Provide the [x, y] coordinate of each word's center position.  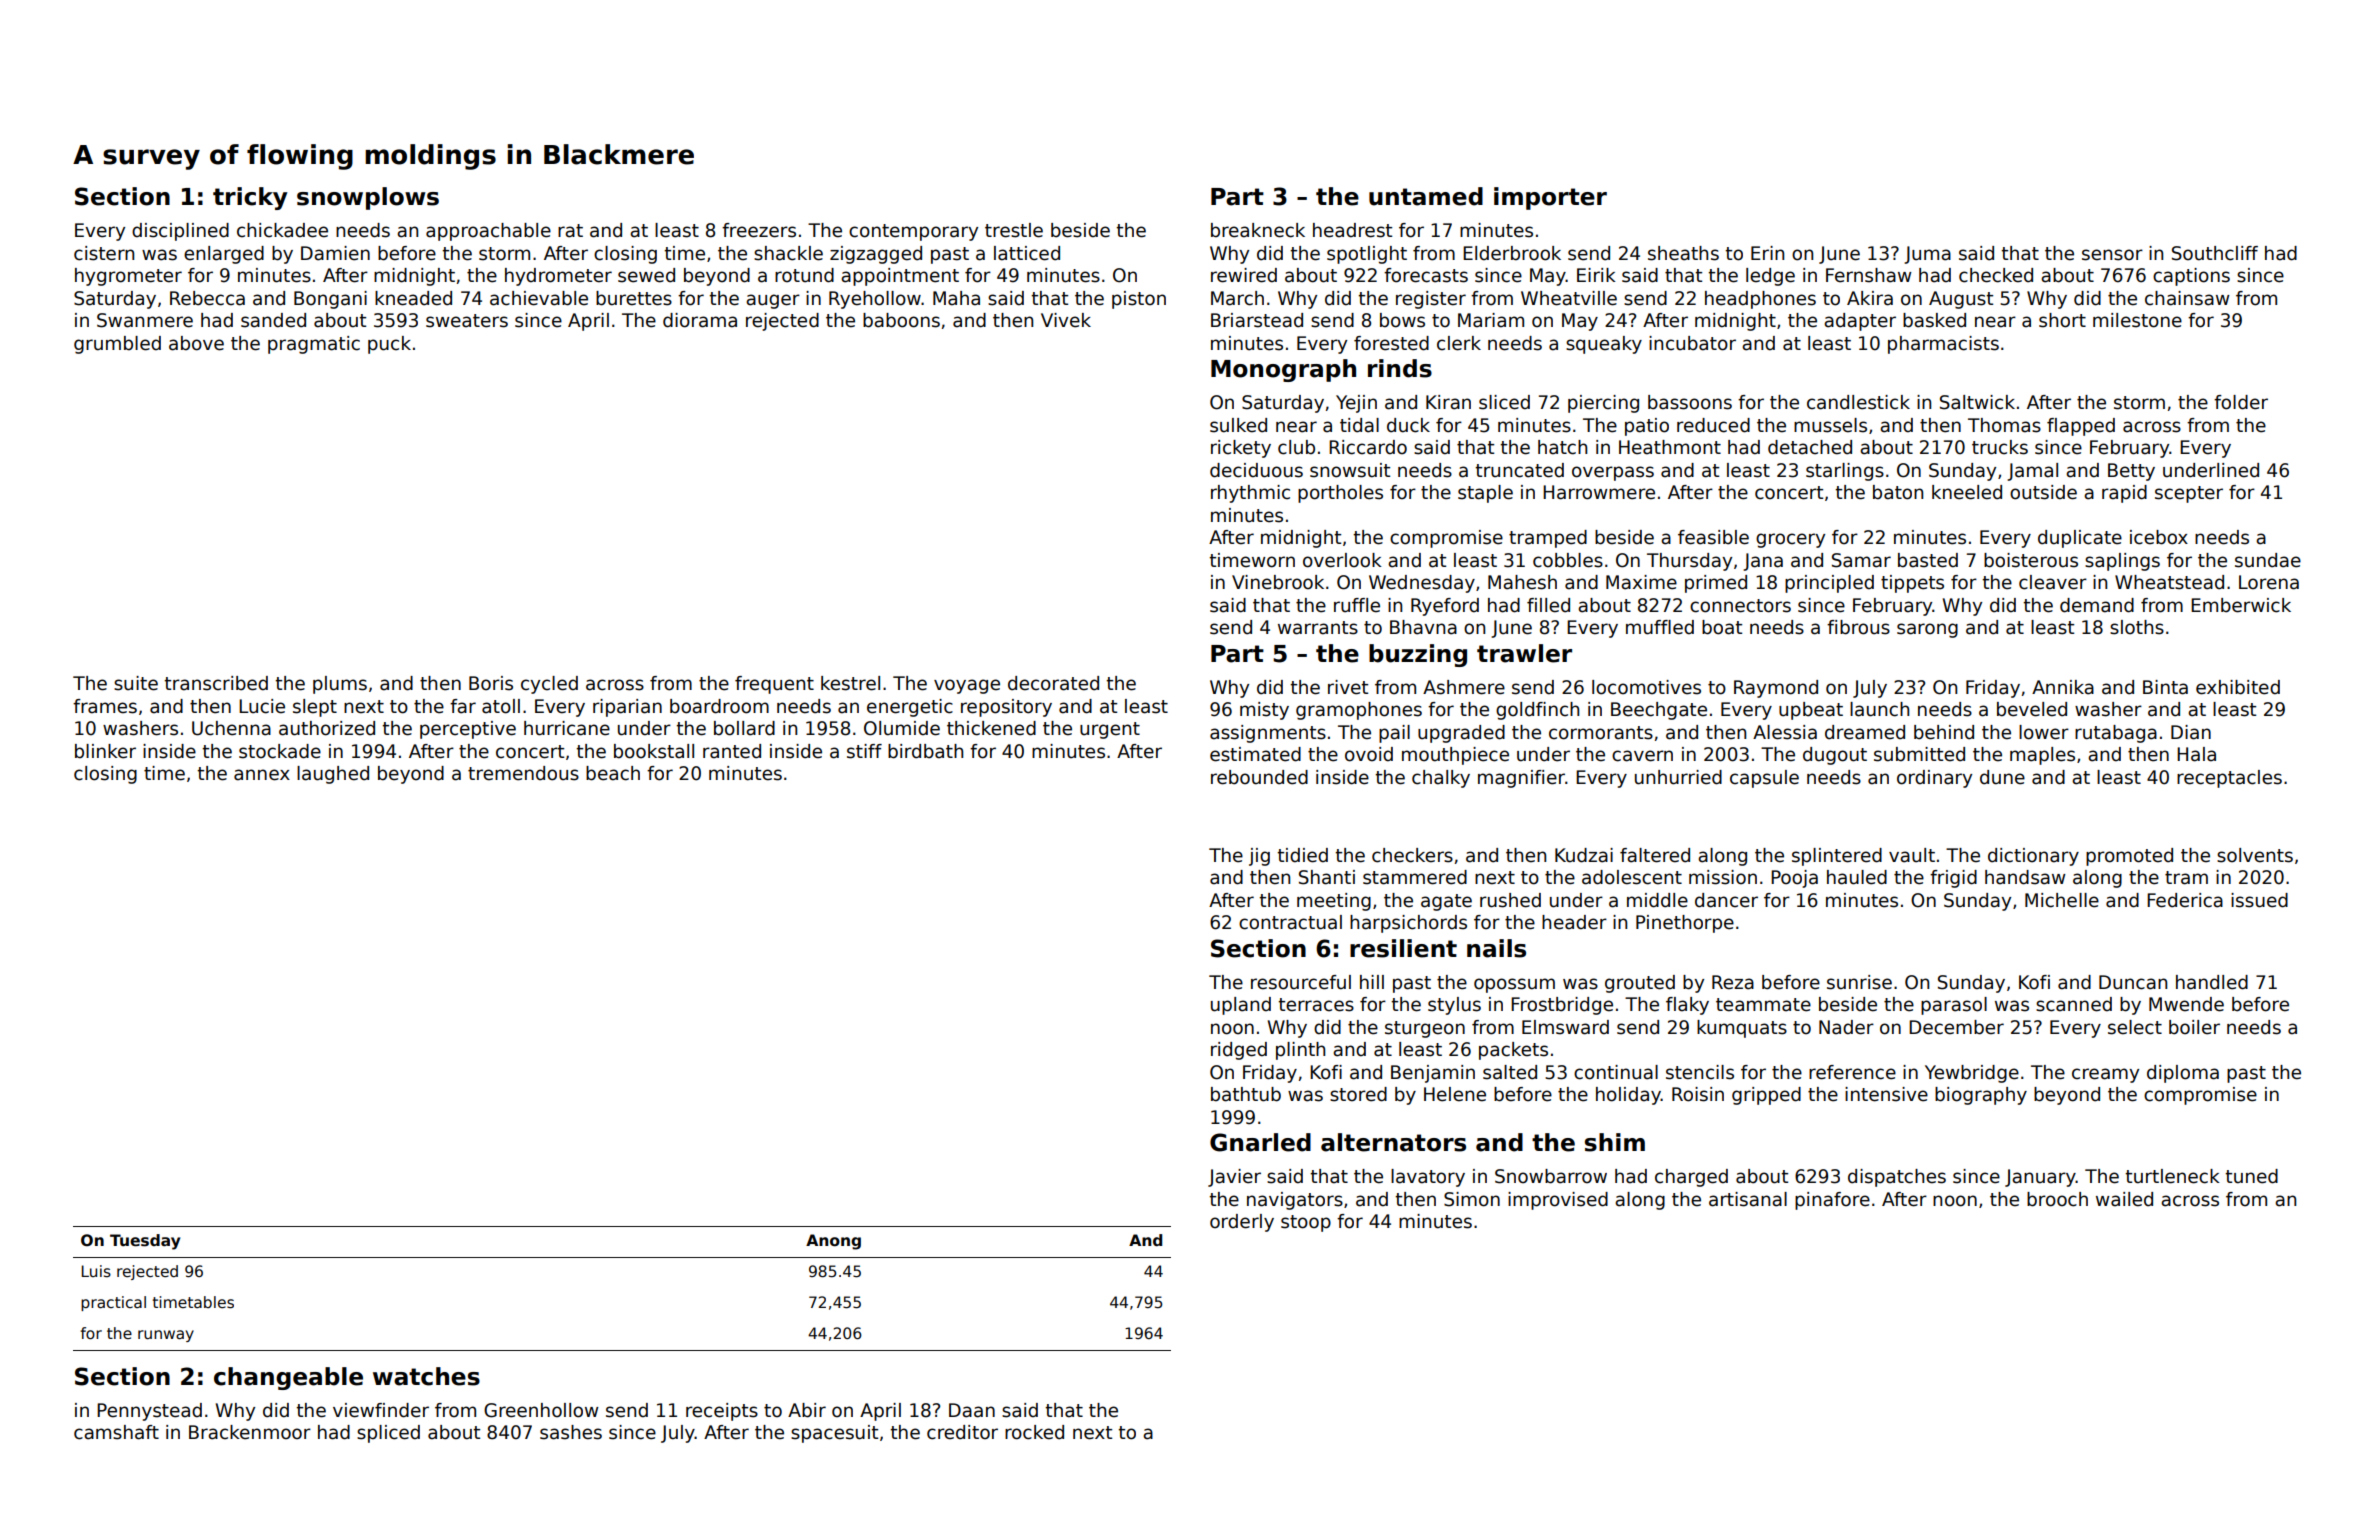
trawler [1524, 653]
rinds [1400, 368]
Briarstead [1257, 320]
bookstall [654, 751]
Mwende [2186, 1004]
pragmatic [314, 345]
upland [1241, 1006]
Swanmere [145, 320]
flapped [2081, 427]
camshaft [116, 1432]
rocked [1034, 1432]
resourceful [1301, 982]
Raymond [1776, 689]
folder [2241, 402]
